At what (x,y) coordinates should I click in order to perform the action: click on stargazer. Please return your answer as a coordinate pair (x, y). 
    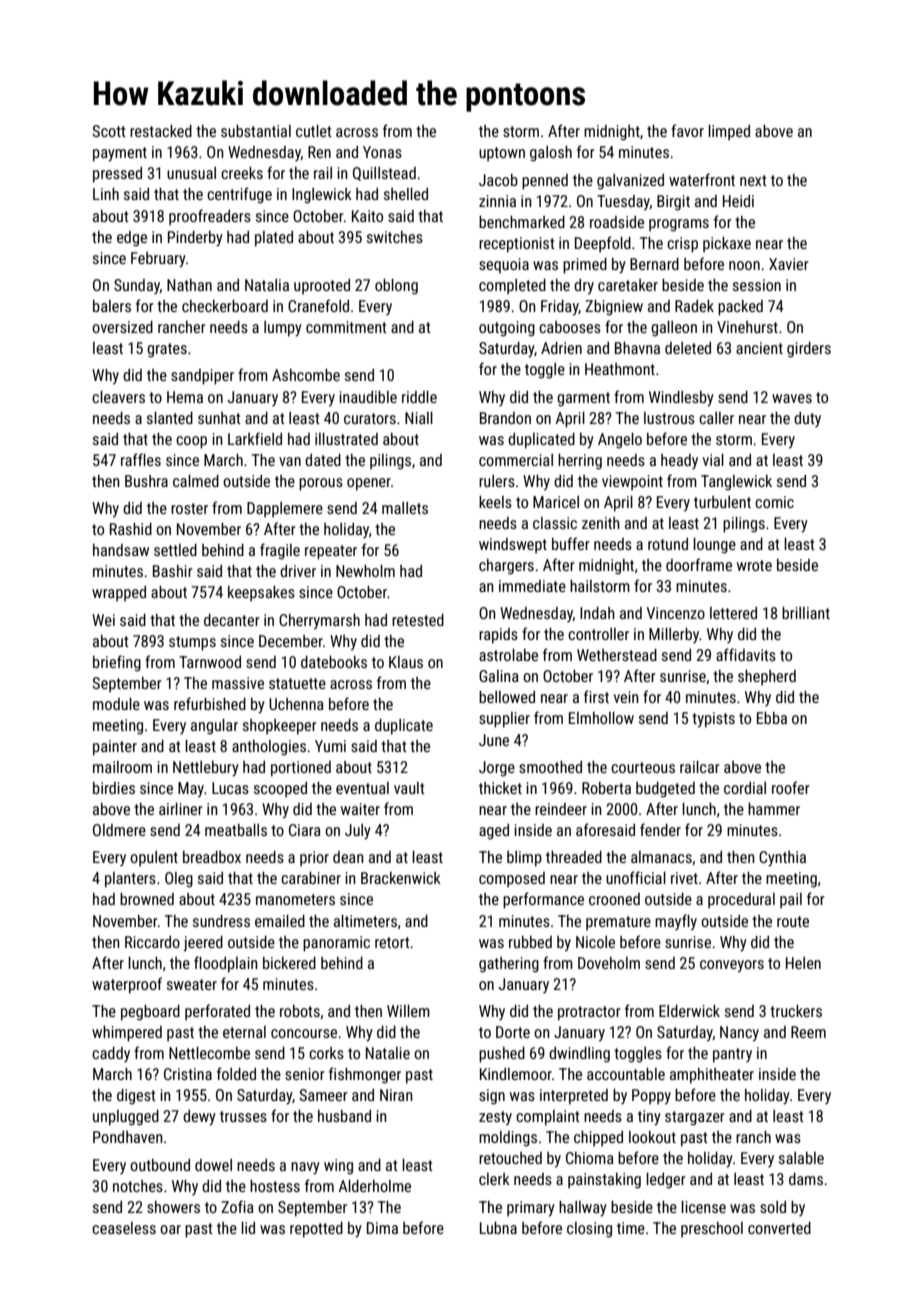
    Looking at the image, I should click on (695, 1118).
